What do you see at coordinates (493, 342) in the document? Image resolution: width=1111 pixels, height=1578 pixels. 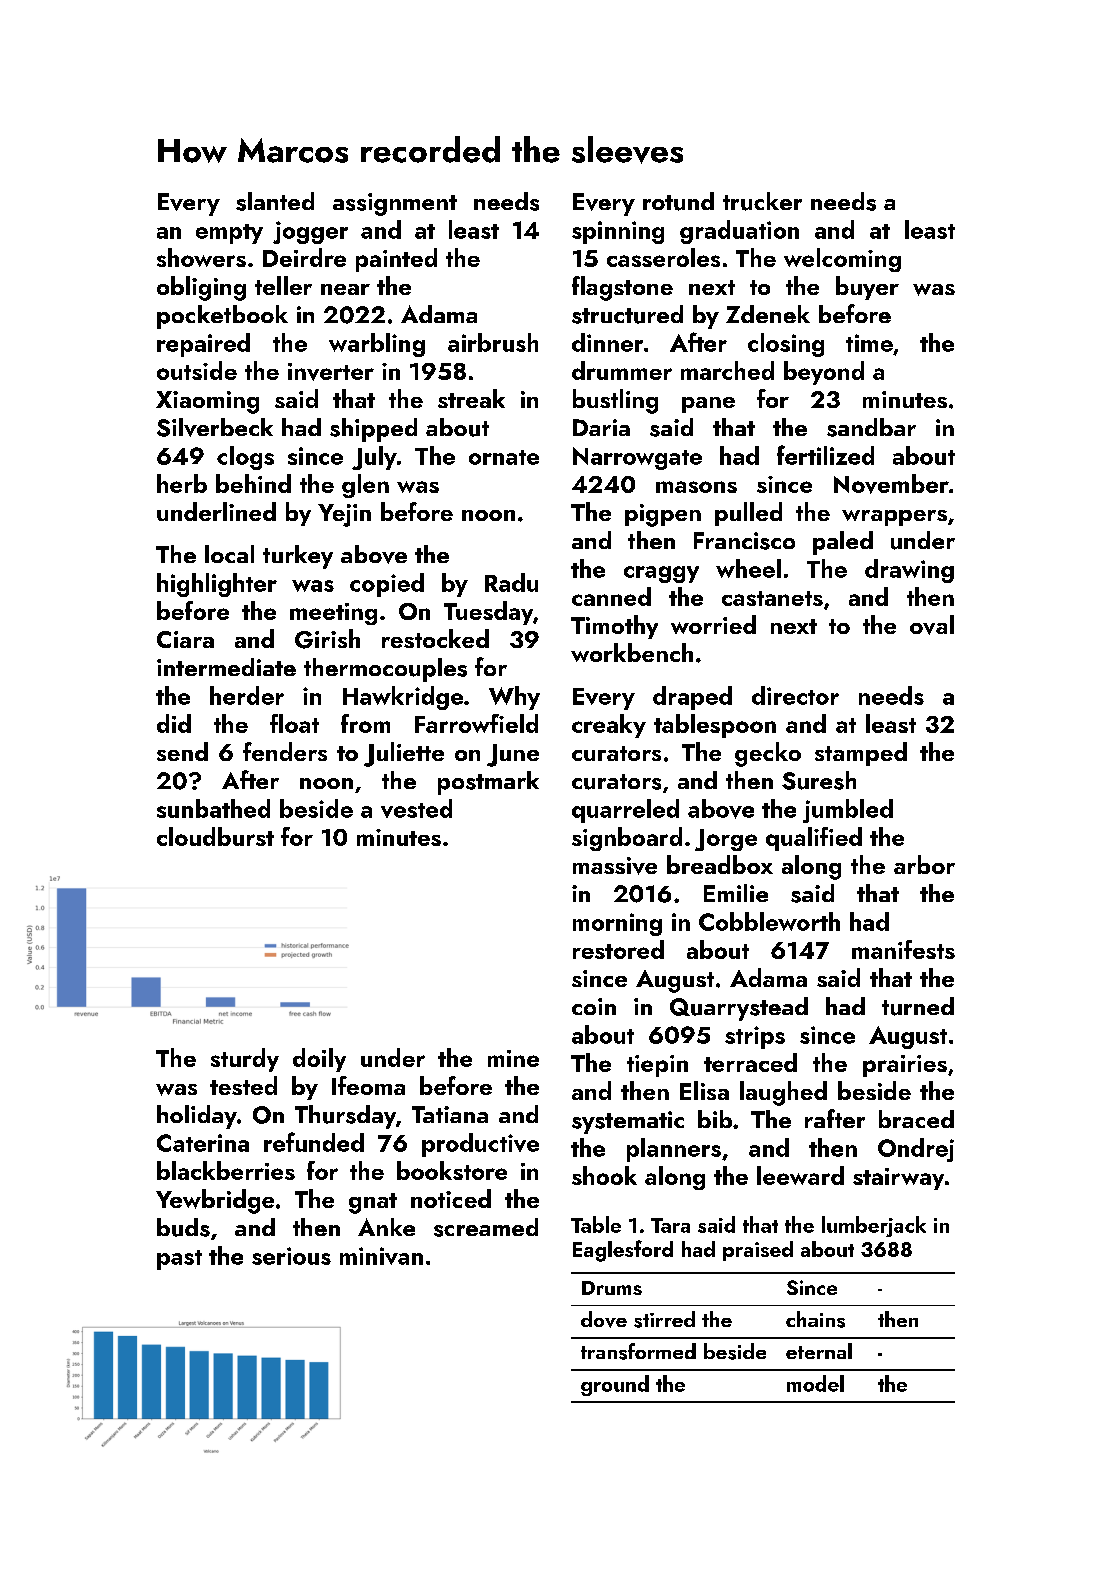 I see `airbrush` at bounding box center [493, 342].
